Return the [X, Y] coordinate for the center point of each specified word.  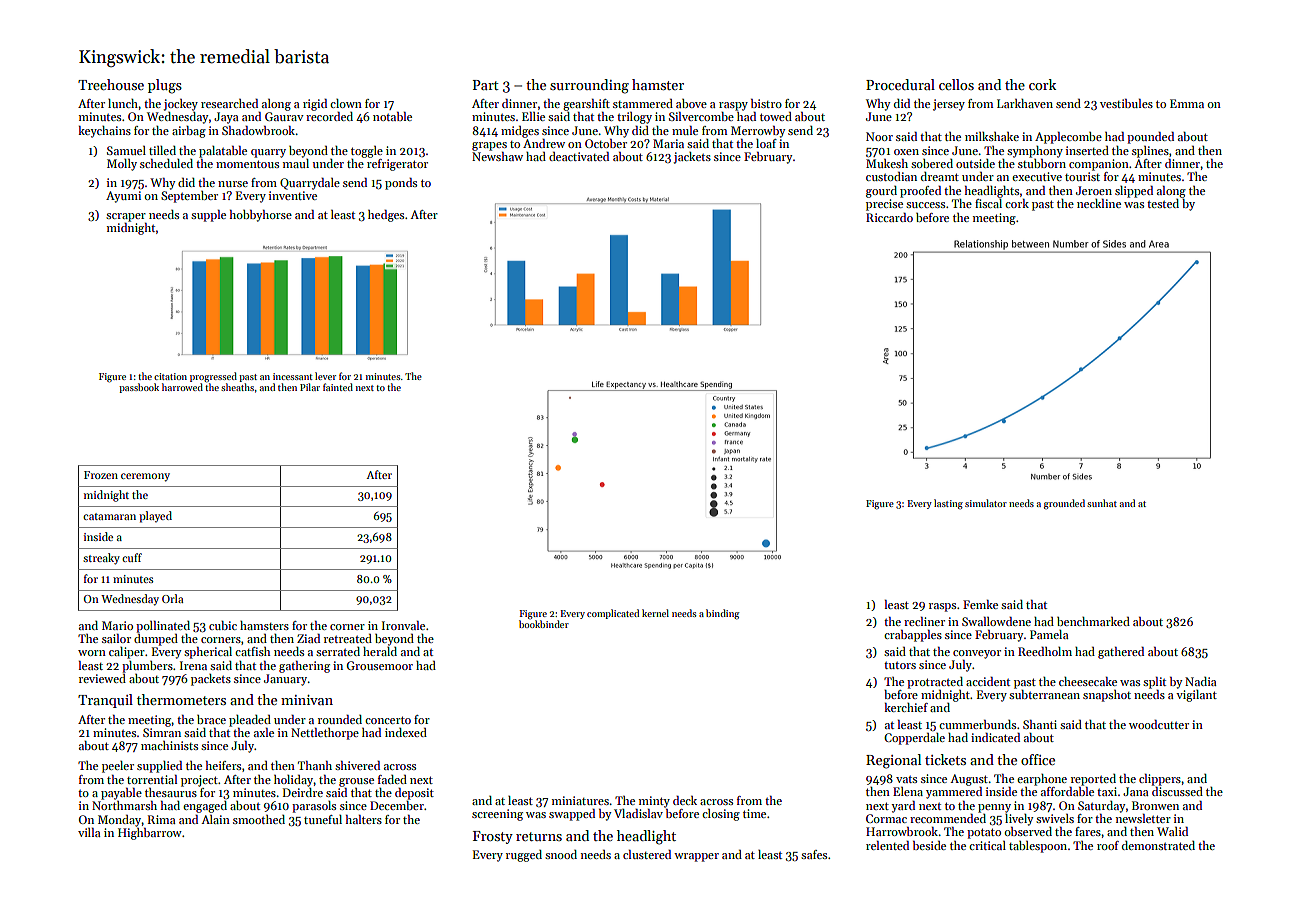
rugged [524, 856]
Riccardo [889, 217]
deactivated [579, 156]
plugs [165, 86]
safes [814, 854]
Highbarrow [150, 834]
